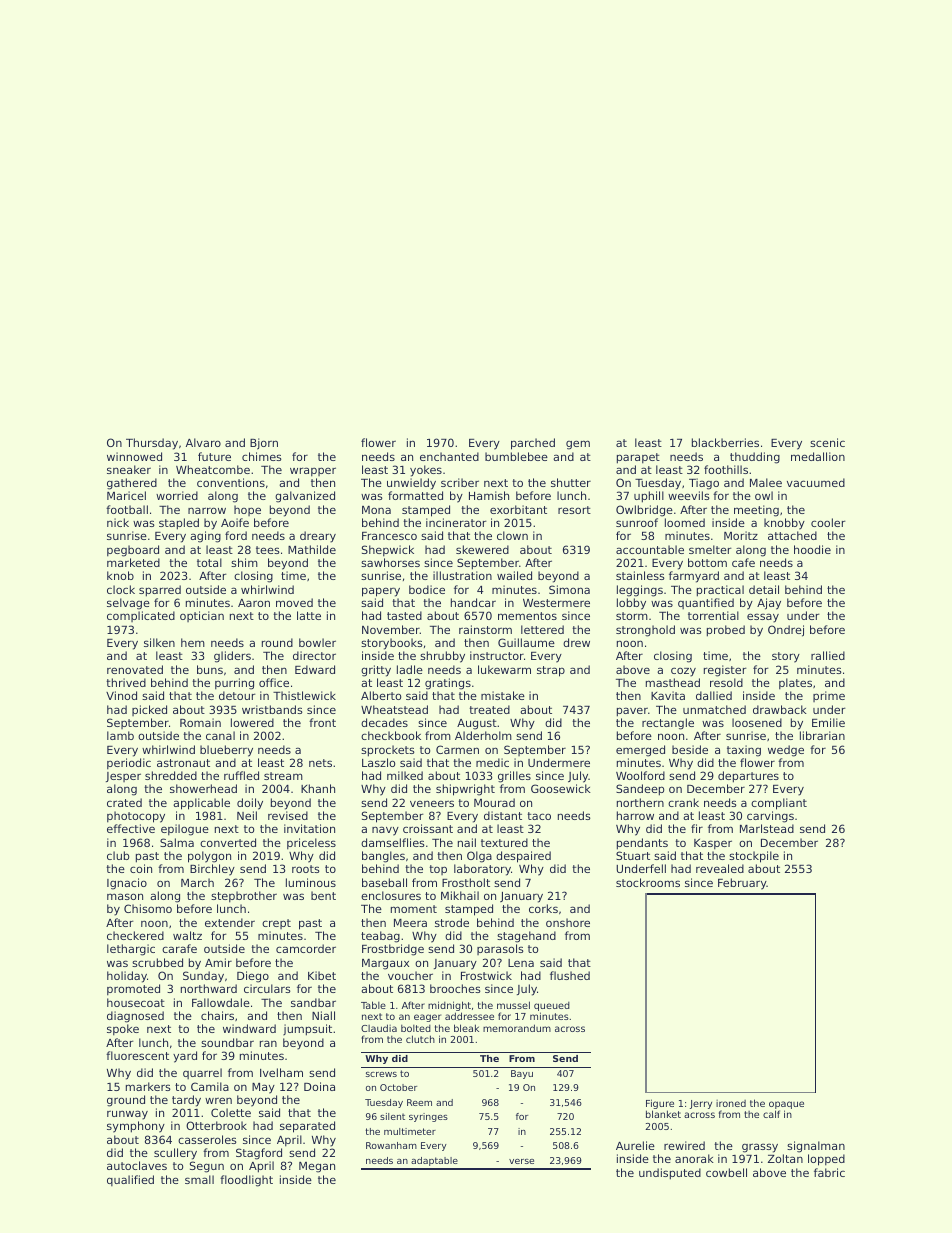  What do you see at coordinates (201, 804) in the page?
I see `applicable` at bounding box center [201, 804].
